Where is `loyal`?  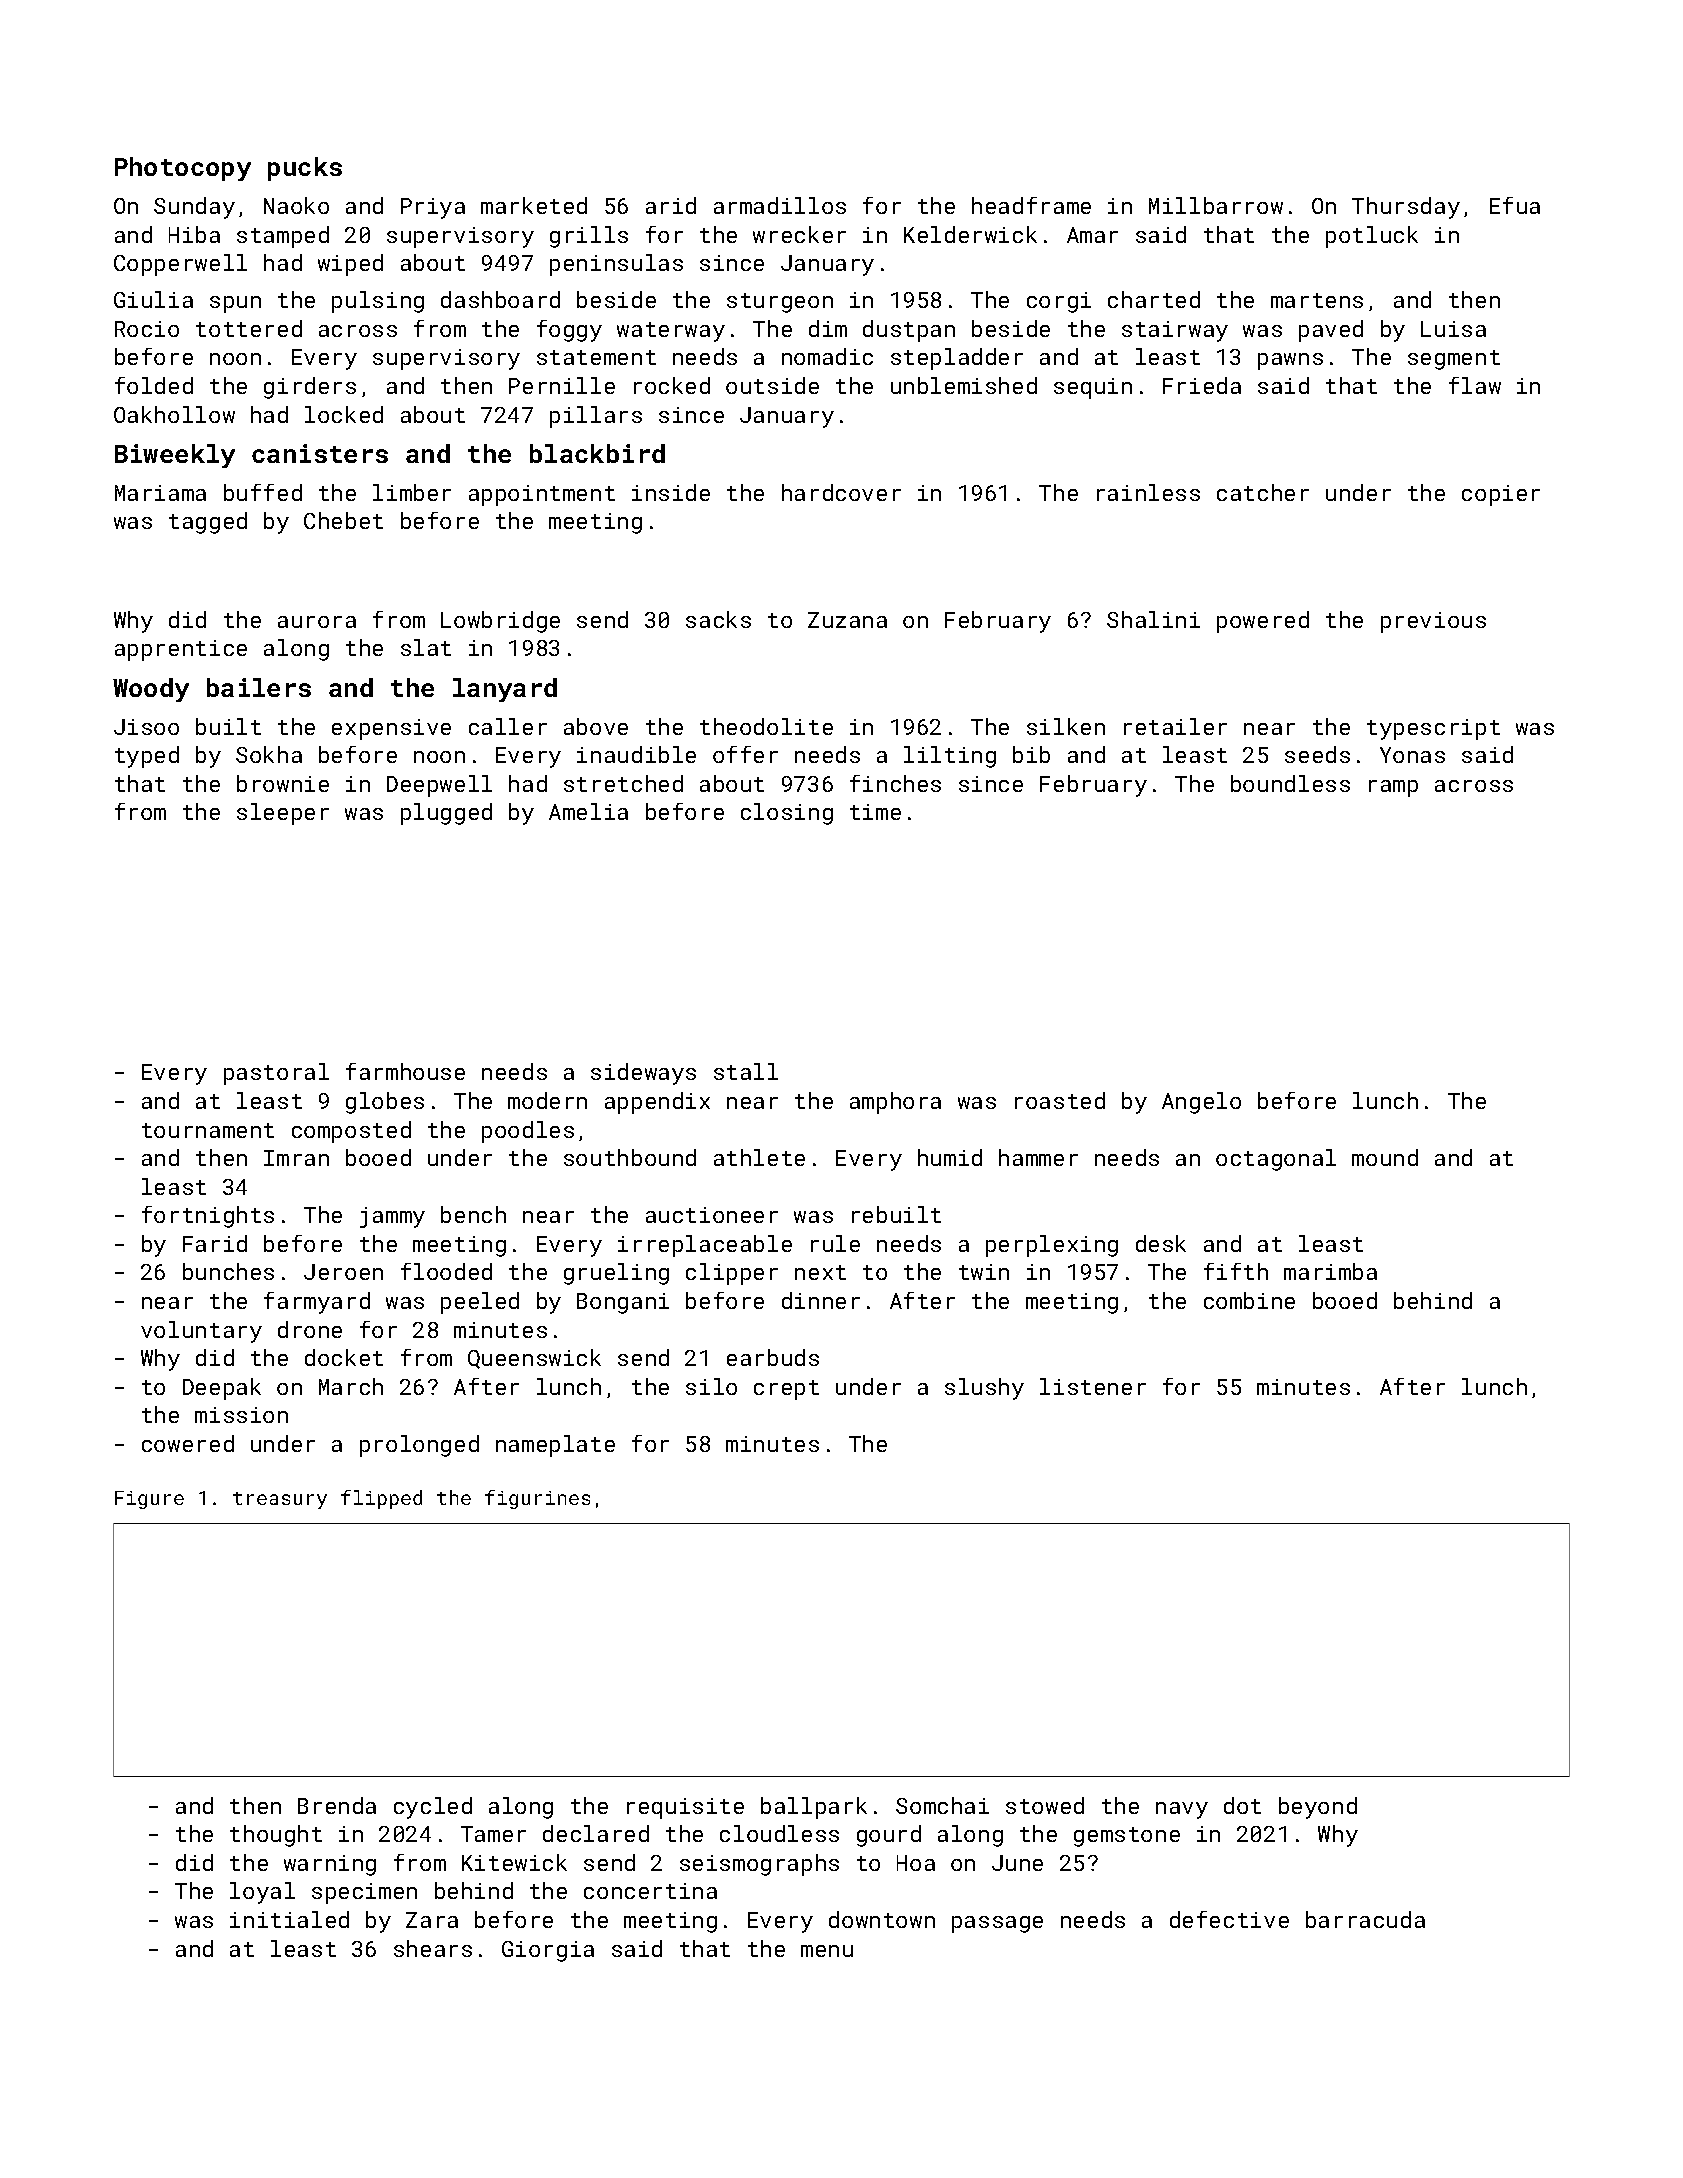 loyal is located at coordinates (262, 1893).
